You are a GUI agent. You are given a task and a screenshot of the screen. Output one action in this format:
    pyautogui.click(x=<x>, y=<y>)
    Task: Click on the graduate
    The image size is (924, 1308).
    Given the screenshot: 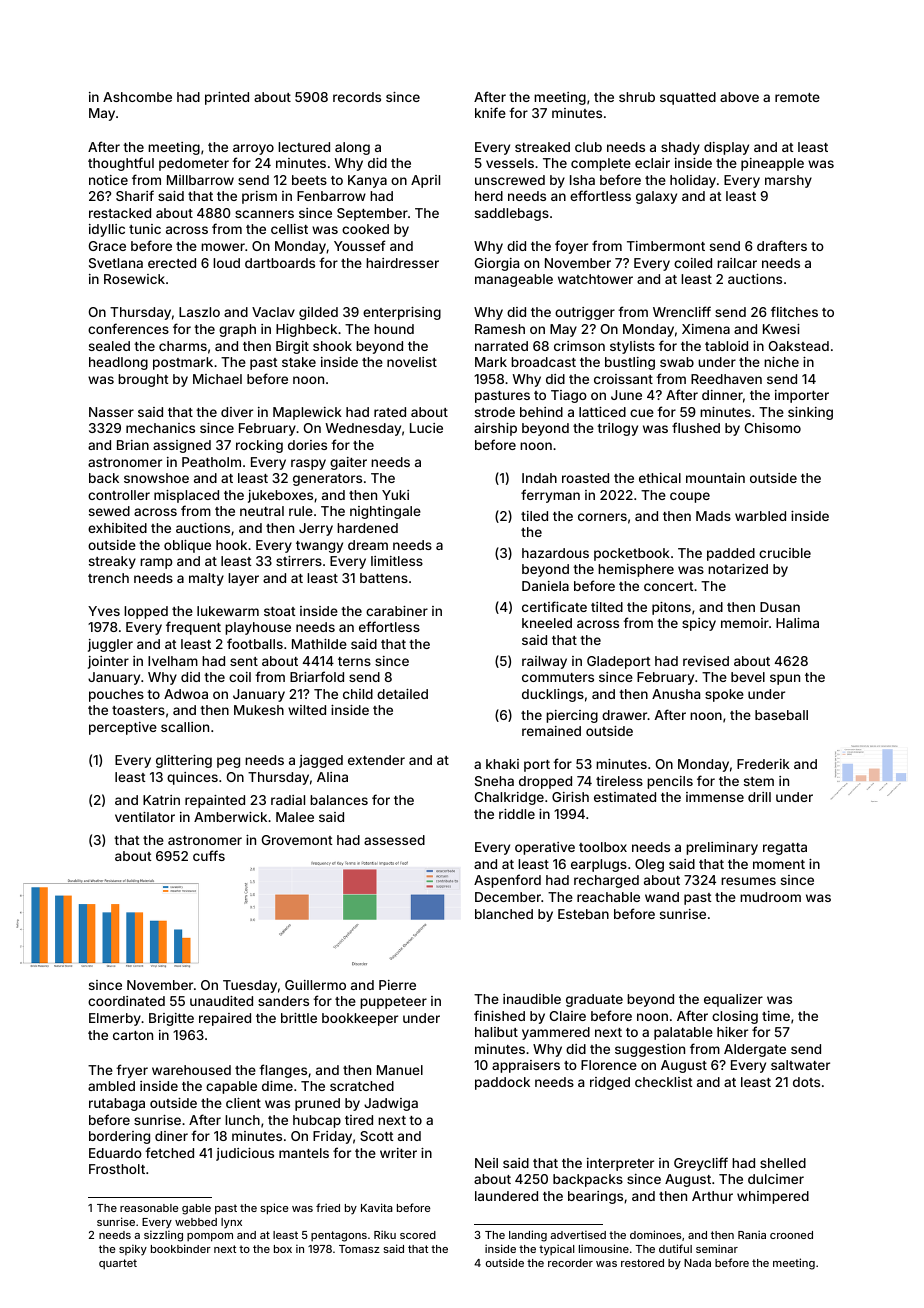 What is the action you would take?
    pyautogui.click(x=594, y=1000)
